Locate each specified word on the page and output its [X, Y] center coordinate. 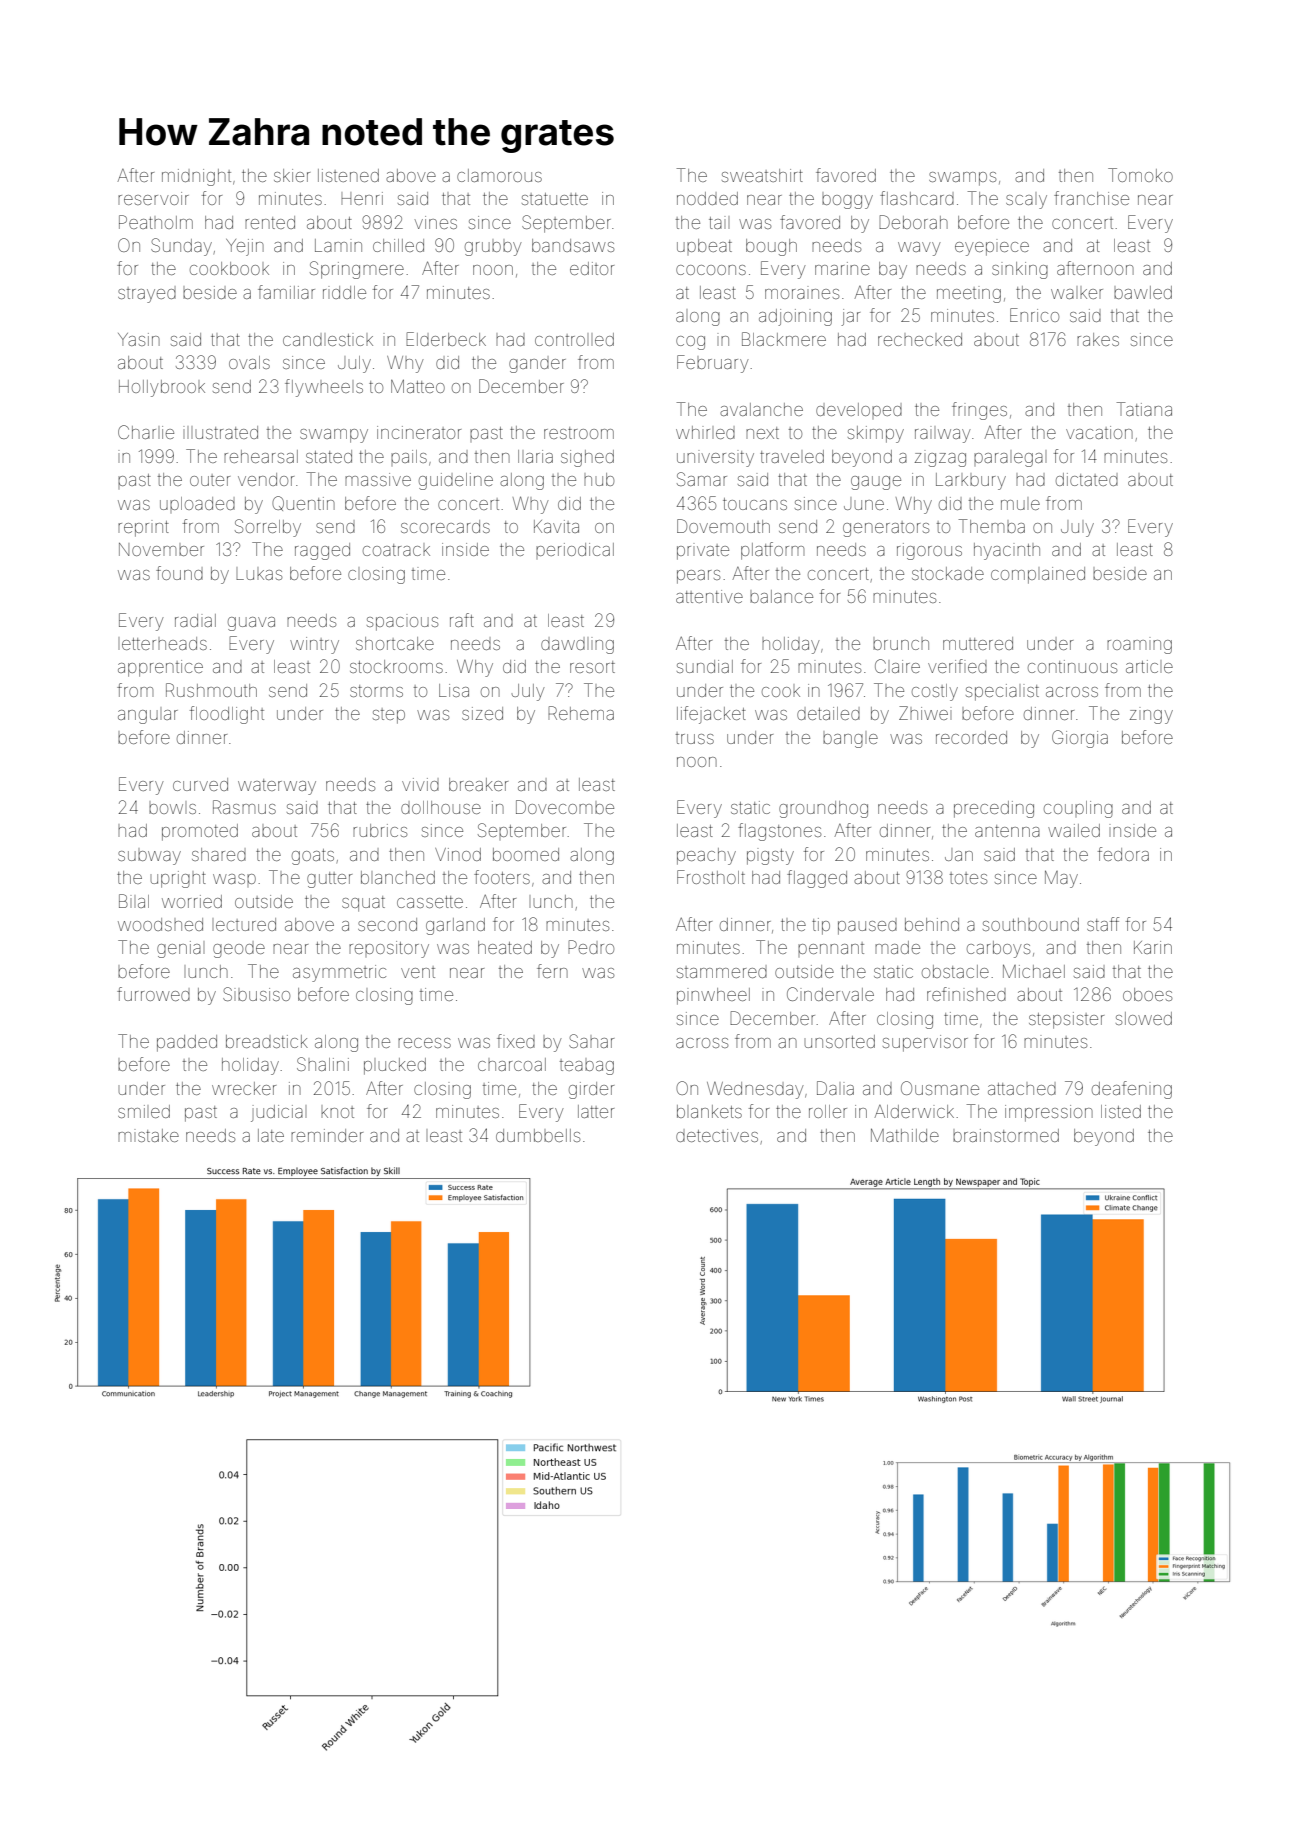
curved [200, 784]
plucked [395, 1066]
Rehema [581, 713]
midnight [196, 177]
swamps [962, 179]
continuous [1072, 666]
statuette [555, 199]
